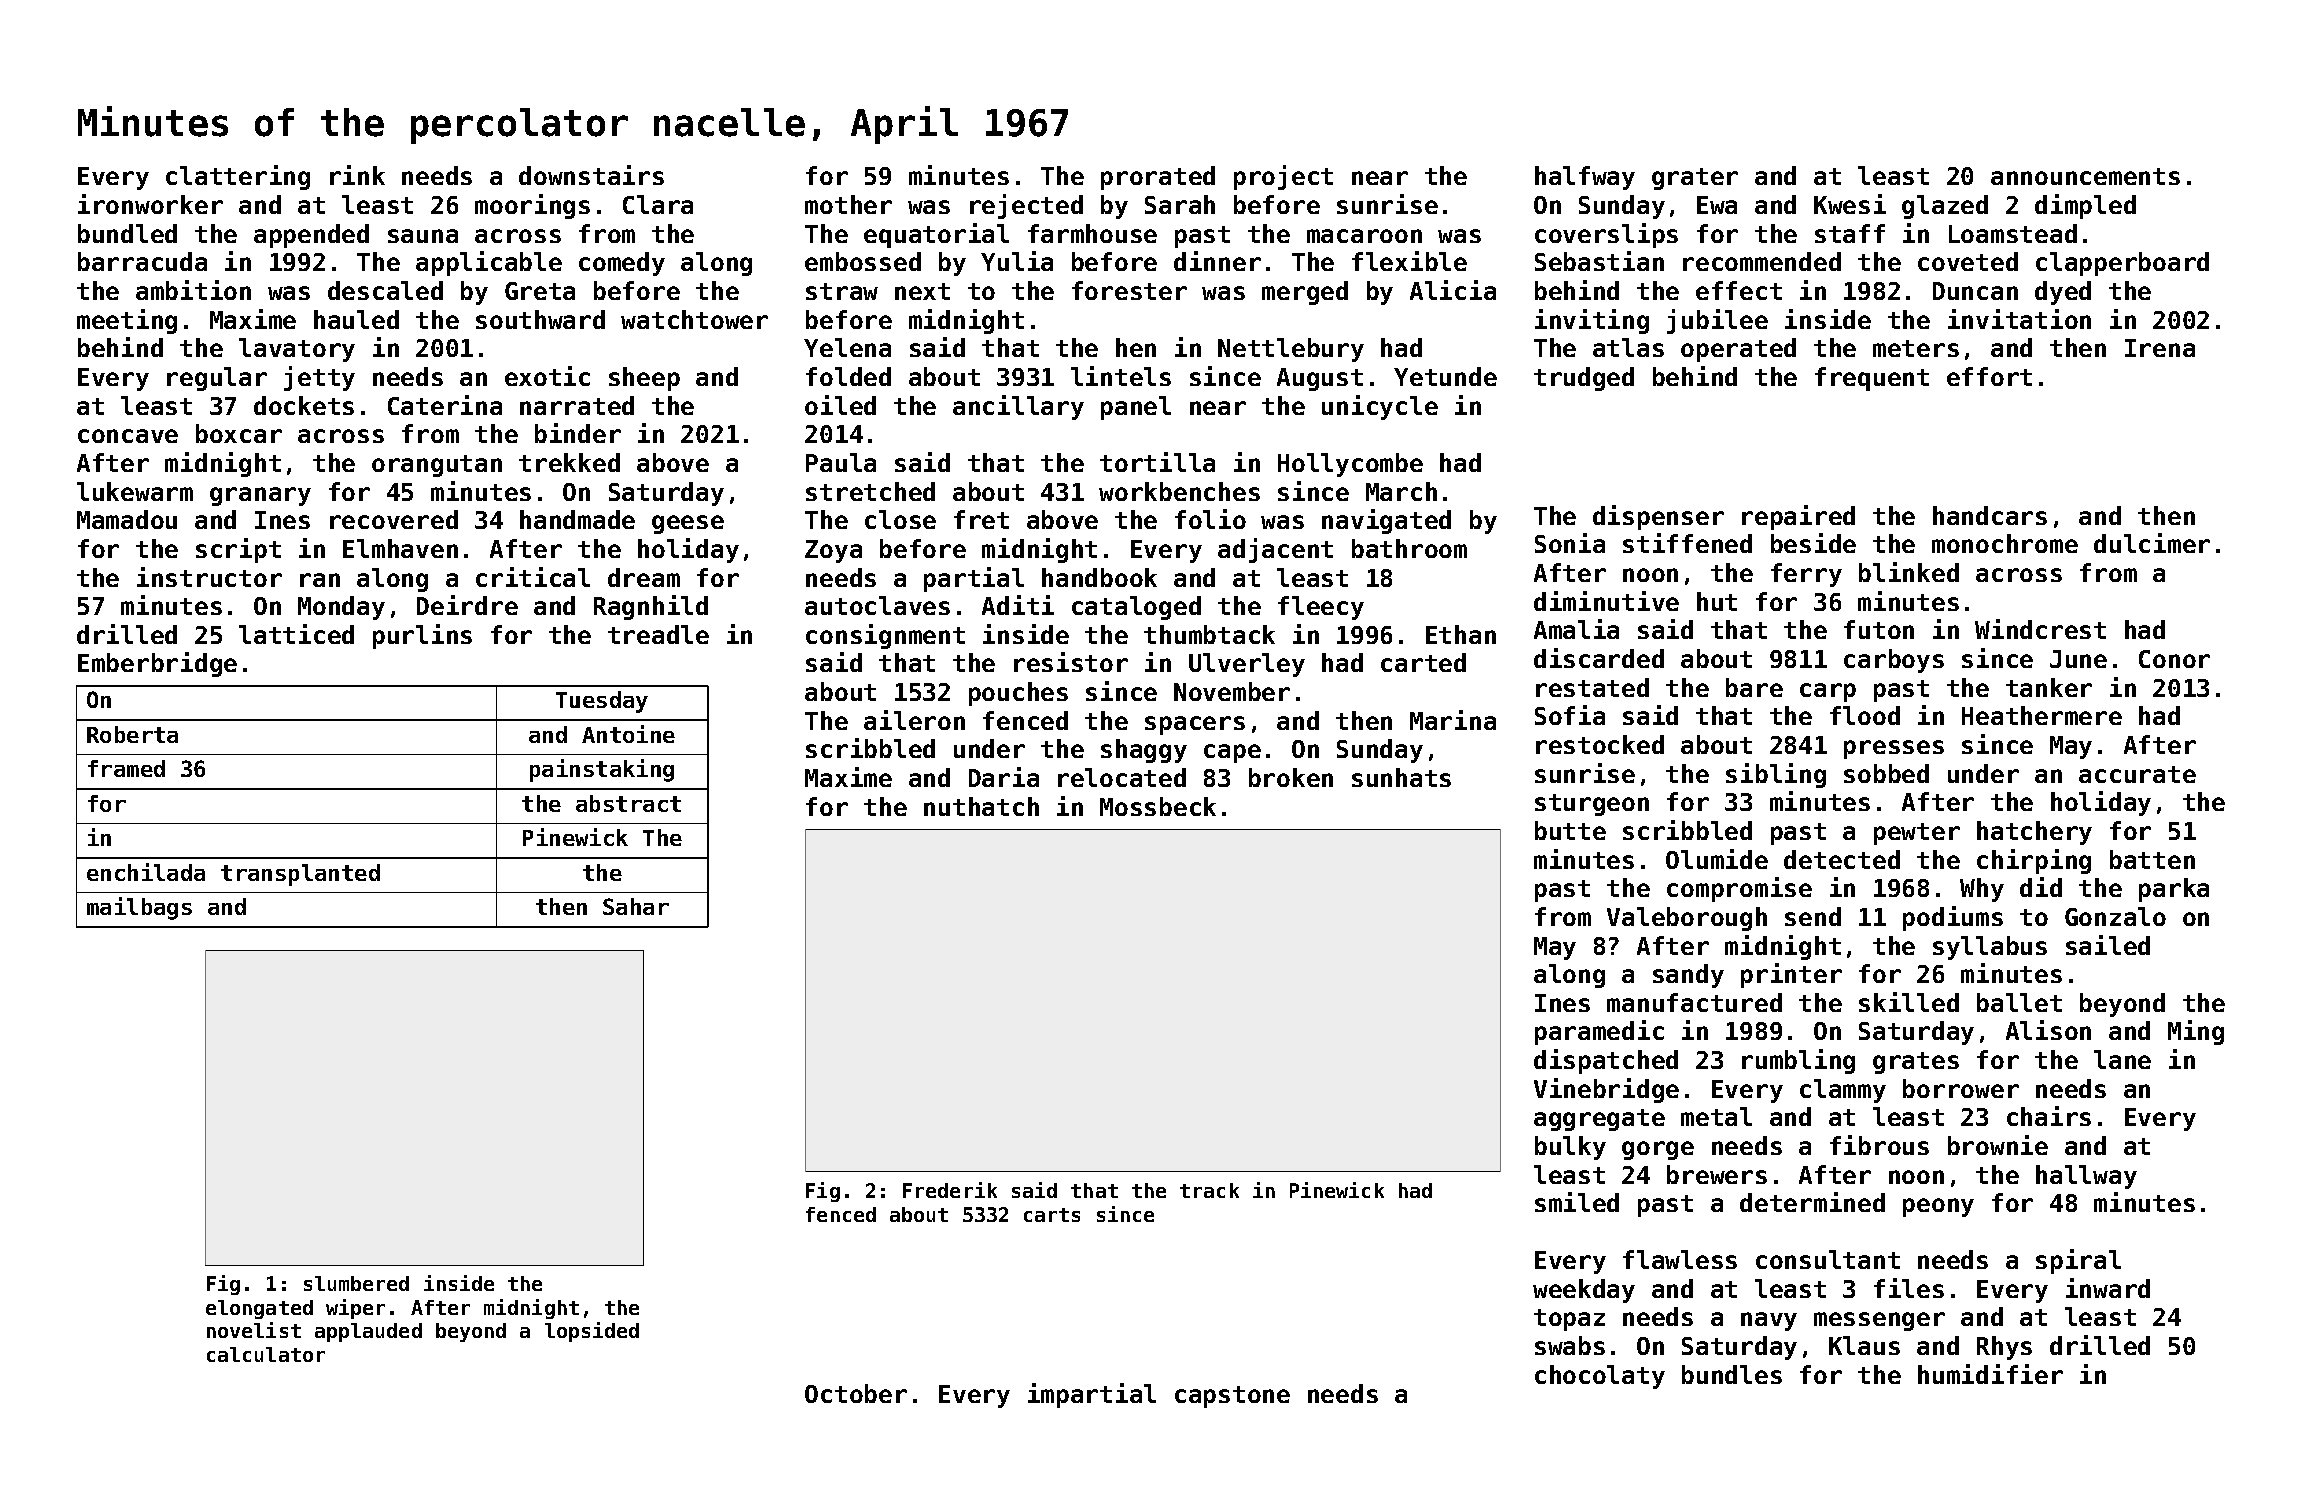 This screenshot has width=2306, height=1492. What do you see at coordinates (1283, 177) in the screenshot?
I see `project` at bounding box center [1283, 177].
